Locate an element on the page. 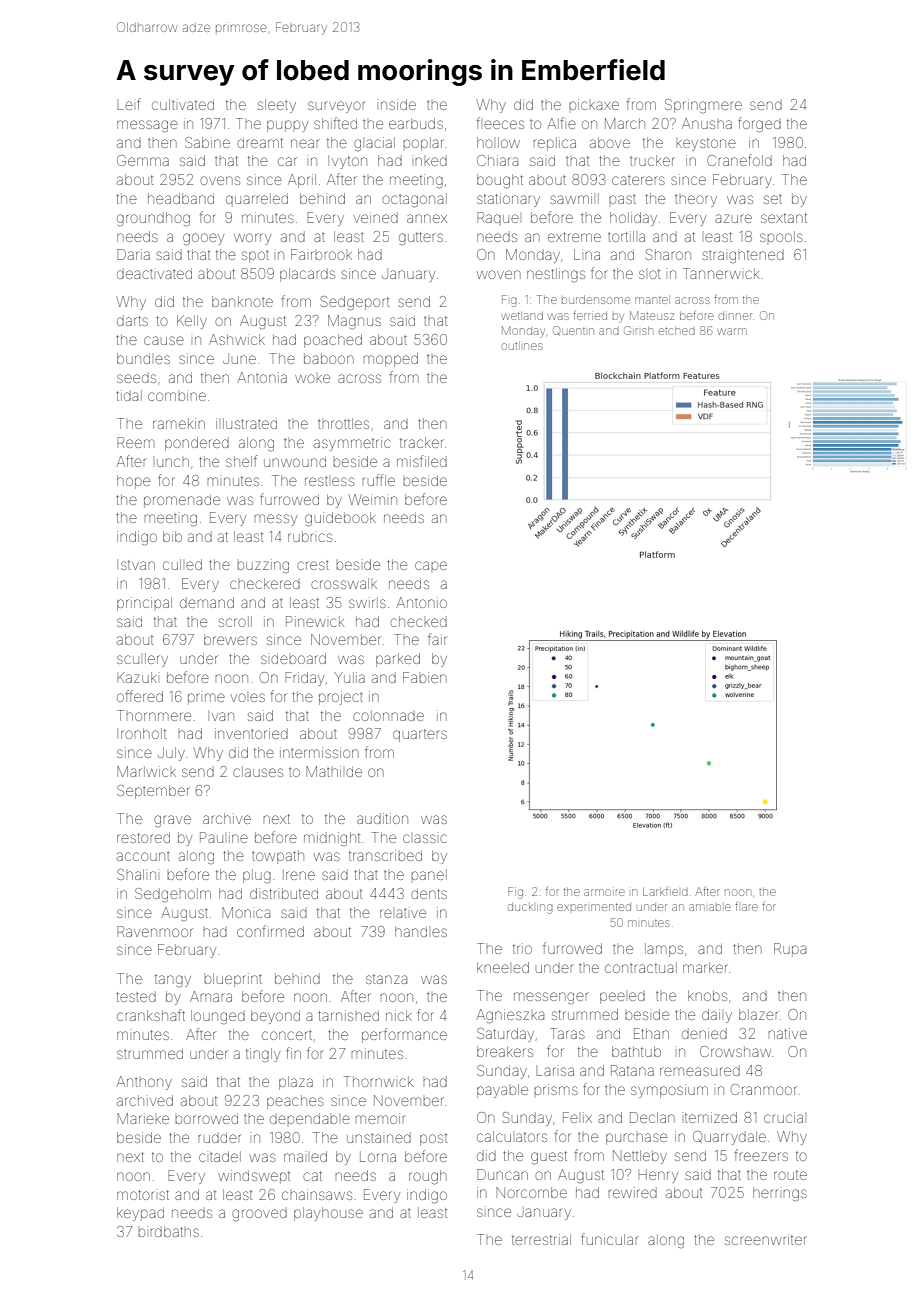 The image size is (924, 1308). warm is located at coordinates (732, 331).
